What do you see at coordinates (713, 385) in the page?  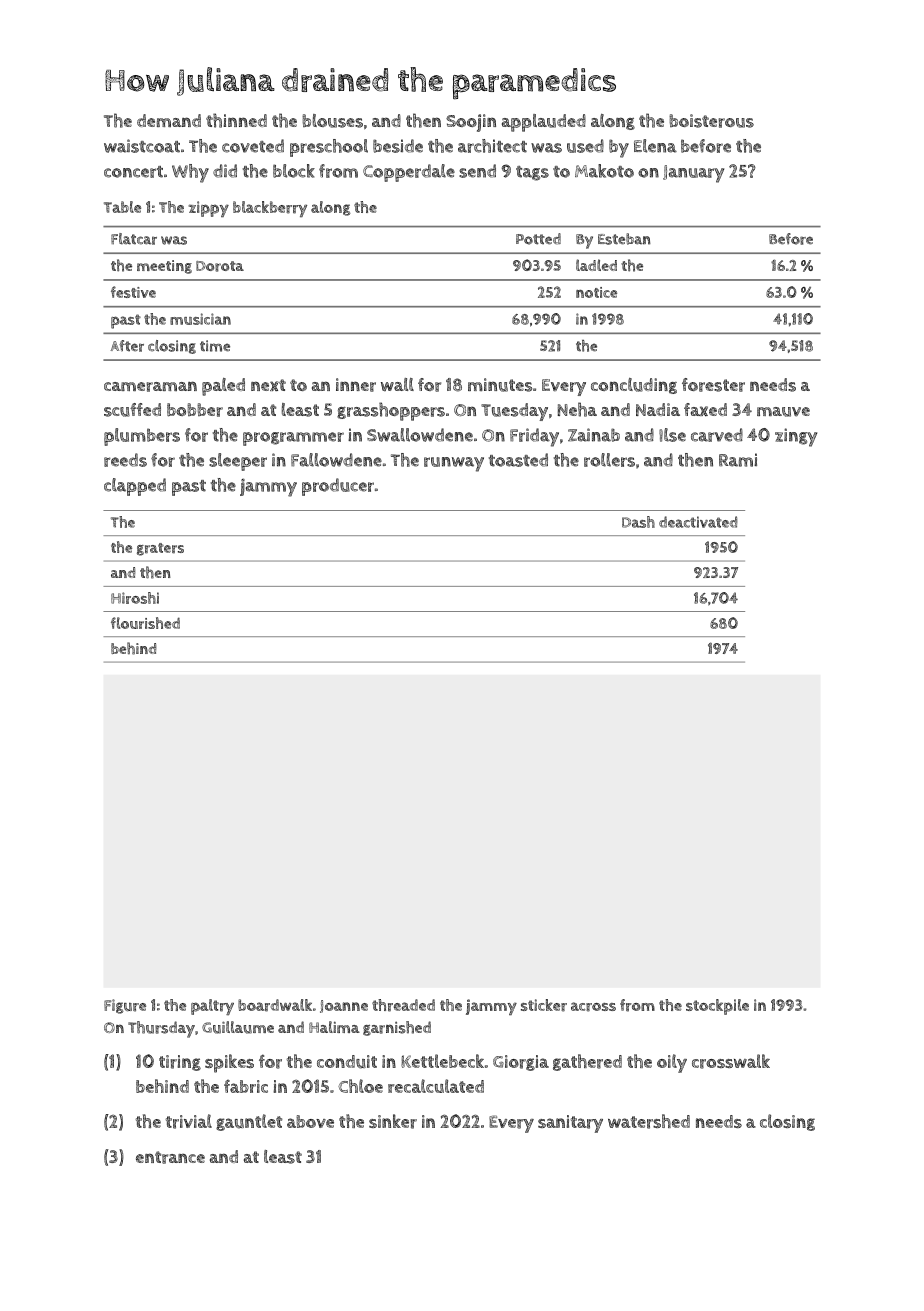 I see `forester` at bounding box center [713, 385].
